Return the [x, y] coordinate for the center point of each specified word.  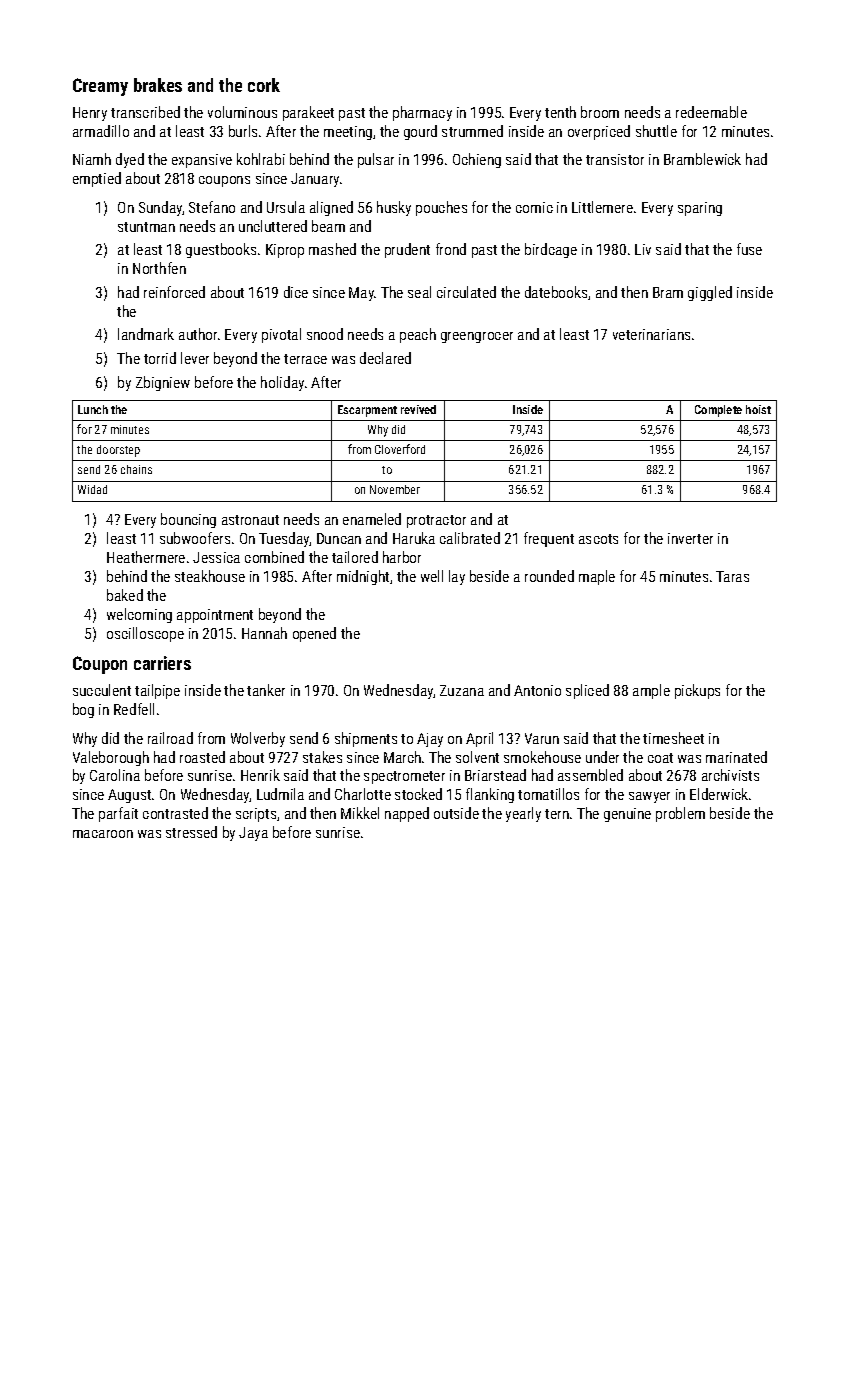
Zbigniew [163, 383]
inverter [690, 538]
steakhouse [210, 576]
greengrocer [477, 337]
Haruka [414, 538]
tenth [560, 112]
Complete [718, 411]
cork [264, 85]
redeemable [711, 112]
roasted [202, 757]
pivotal [281, 335]
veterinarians [651, 334]
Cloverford [400, 449]
